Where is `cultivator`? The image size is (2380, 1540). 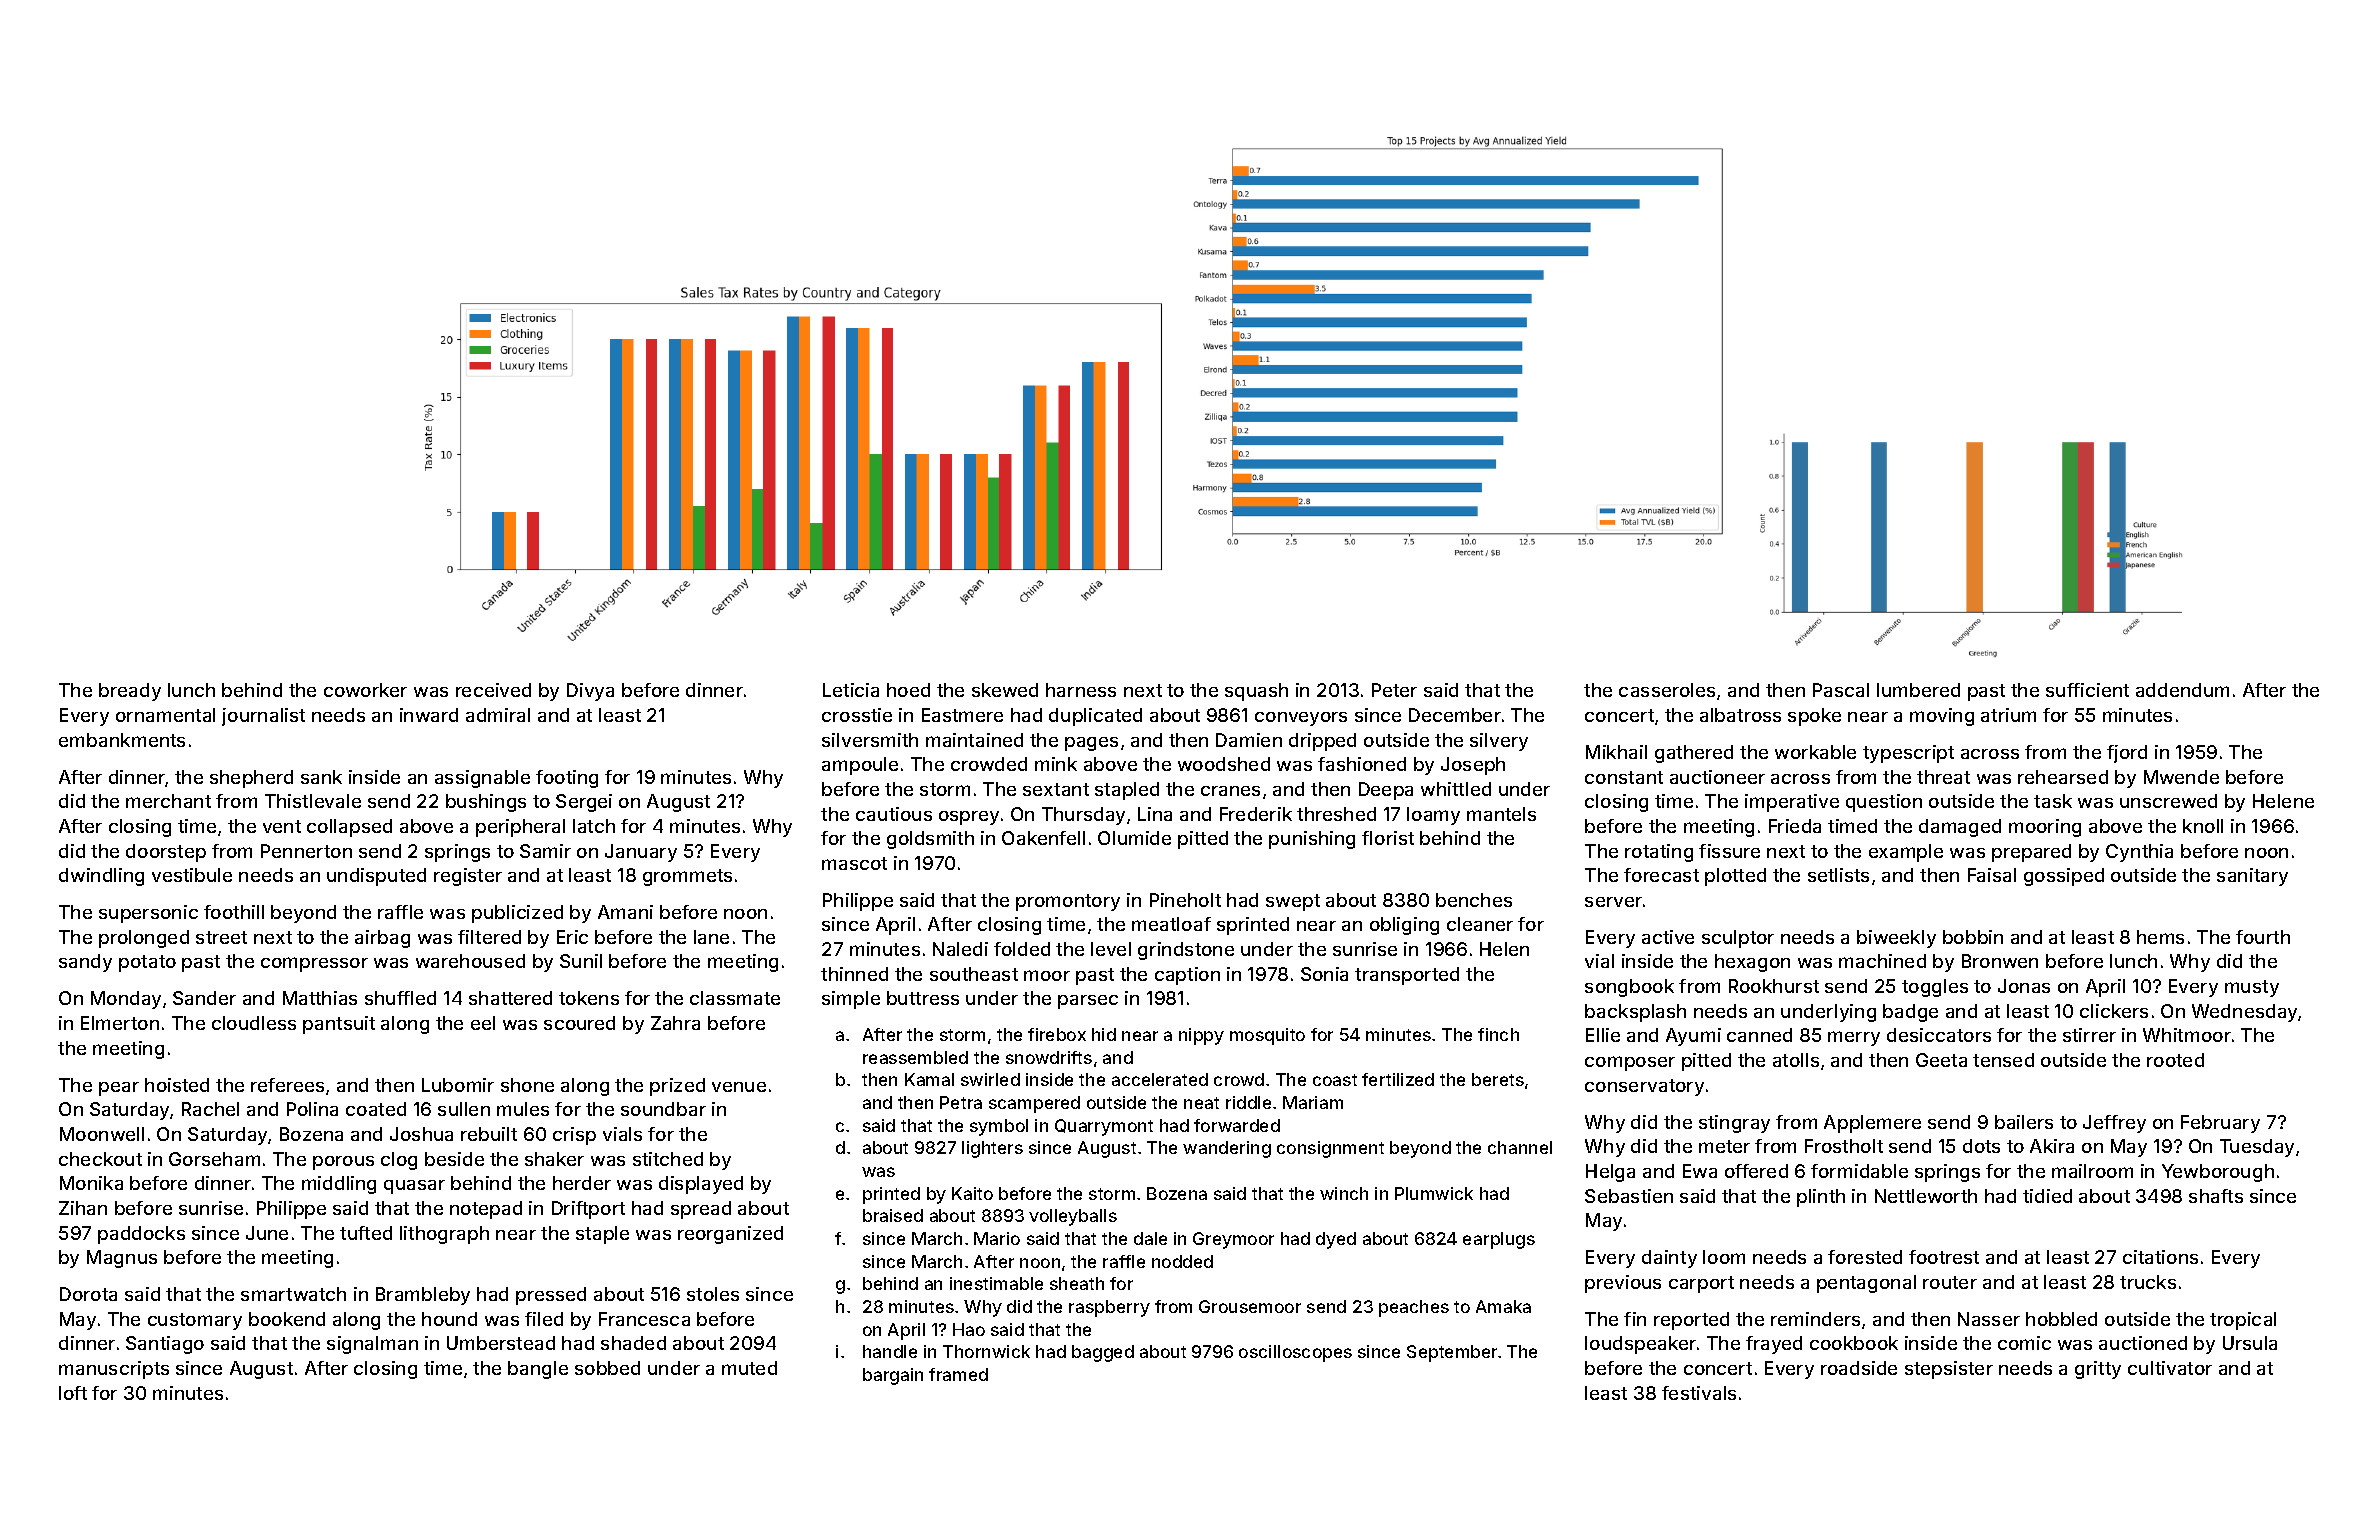 cultivator is located at coordinates (2170, 1368).
